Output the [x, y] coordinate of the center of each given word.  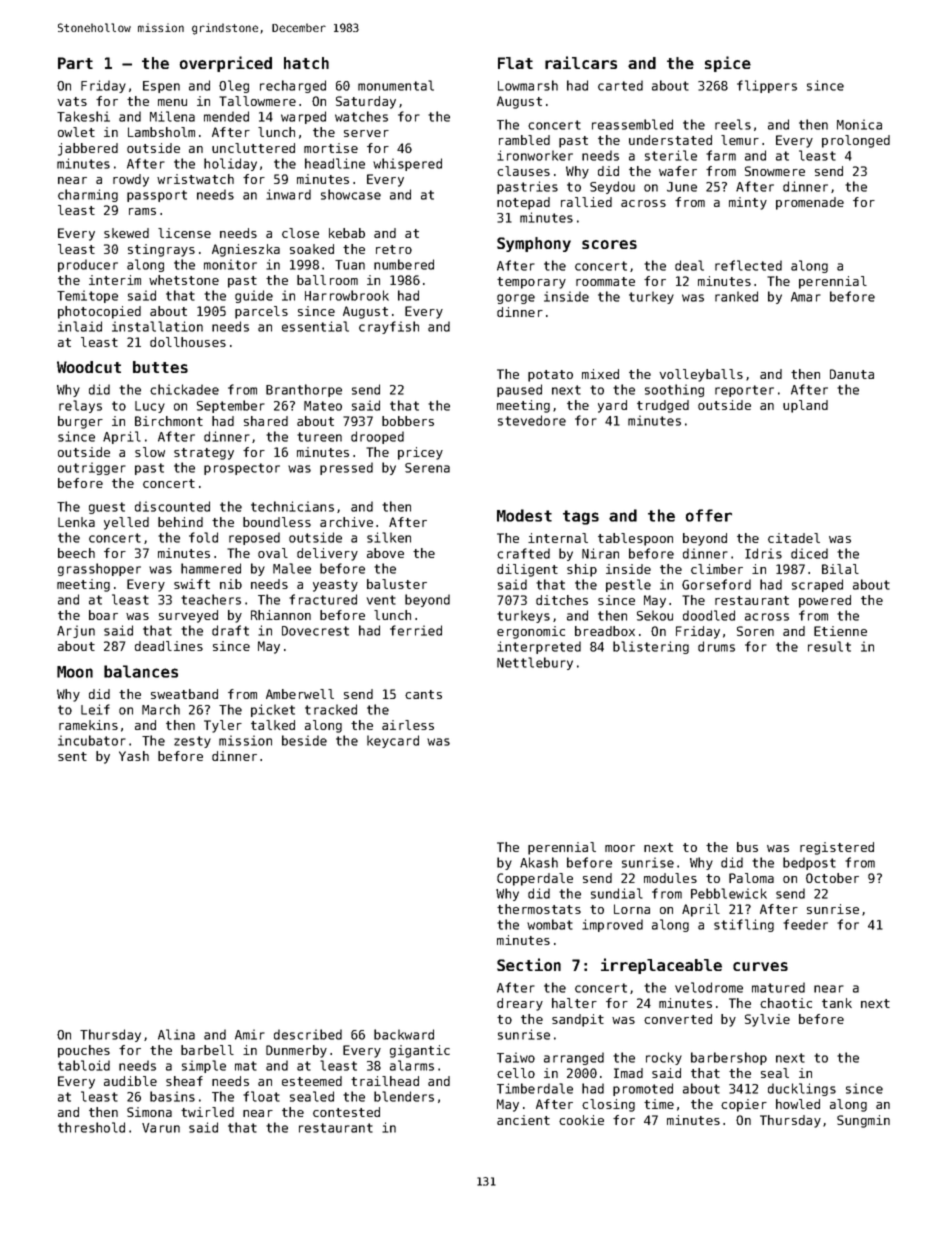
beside [304, 740]
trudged [663, 406]
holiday [230, 164]
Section [529, 964]
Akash [539, 862]
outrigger [92, 468]
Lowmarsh [528, 85]
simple [204, 1066]
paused [519, 390]
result [829, 646]
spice [728, 64]
